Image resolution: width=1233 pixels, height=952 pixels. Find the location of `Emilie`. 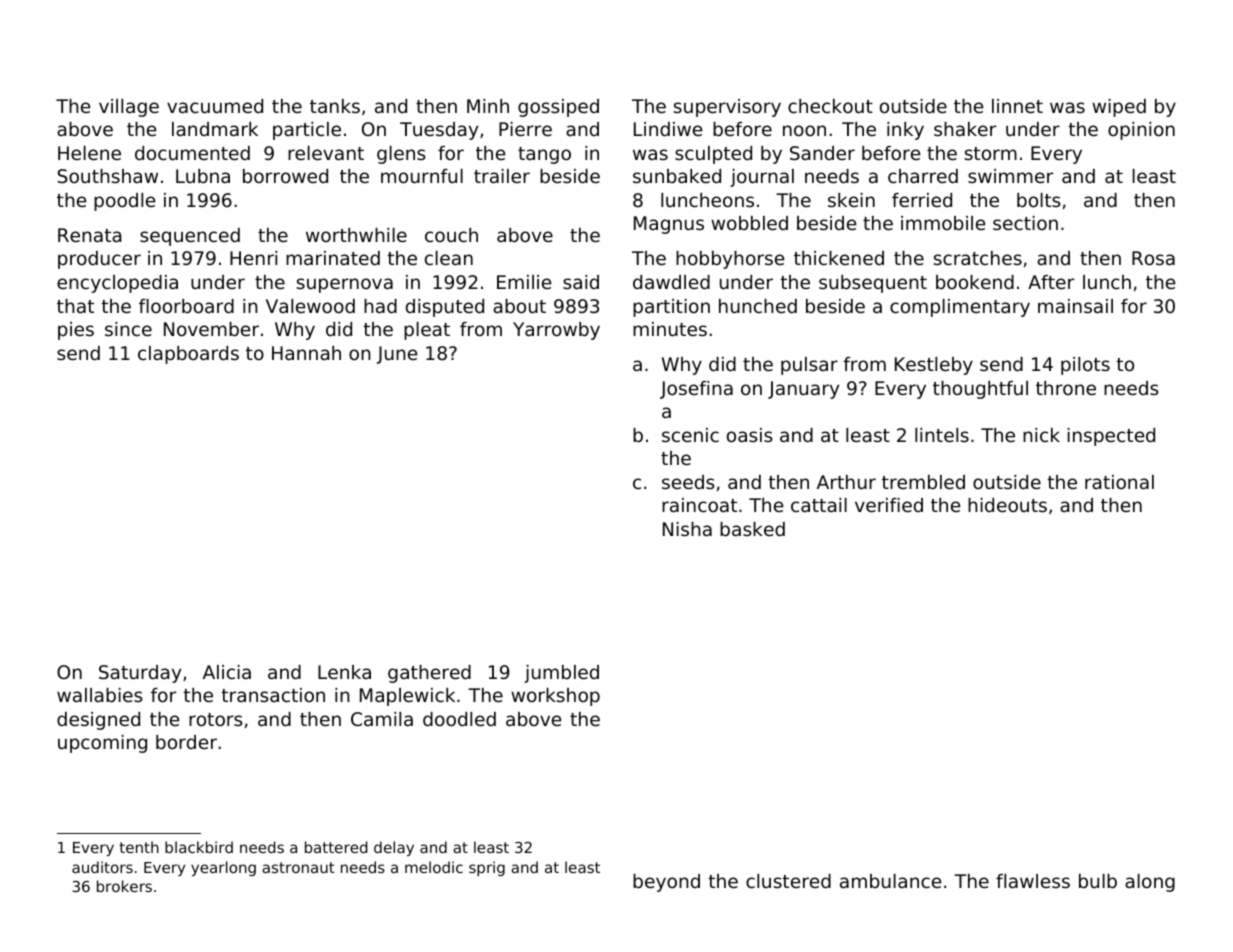

Emilie is located at coordinates (524, 282).
